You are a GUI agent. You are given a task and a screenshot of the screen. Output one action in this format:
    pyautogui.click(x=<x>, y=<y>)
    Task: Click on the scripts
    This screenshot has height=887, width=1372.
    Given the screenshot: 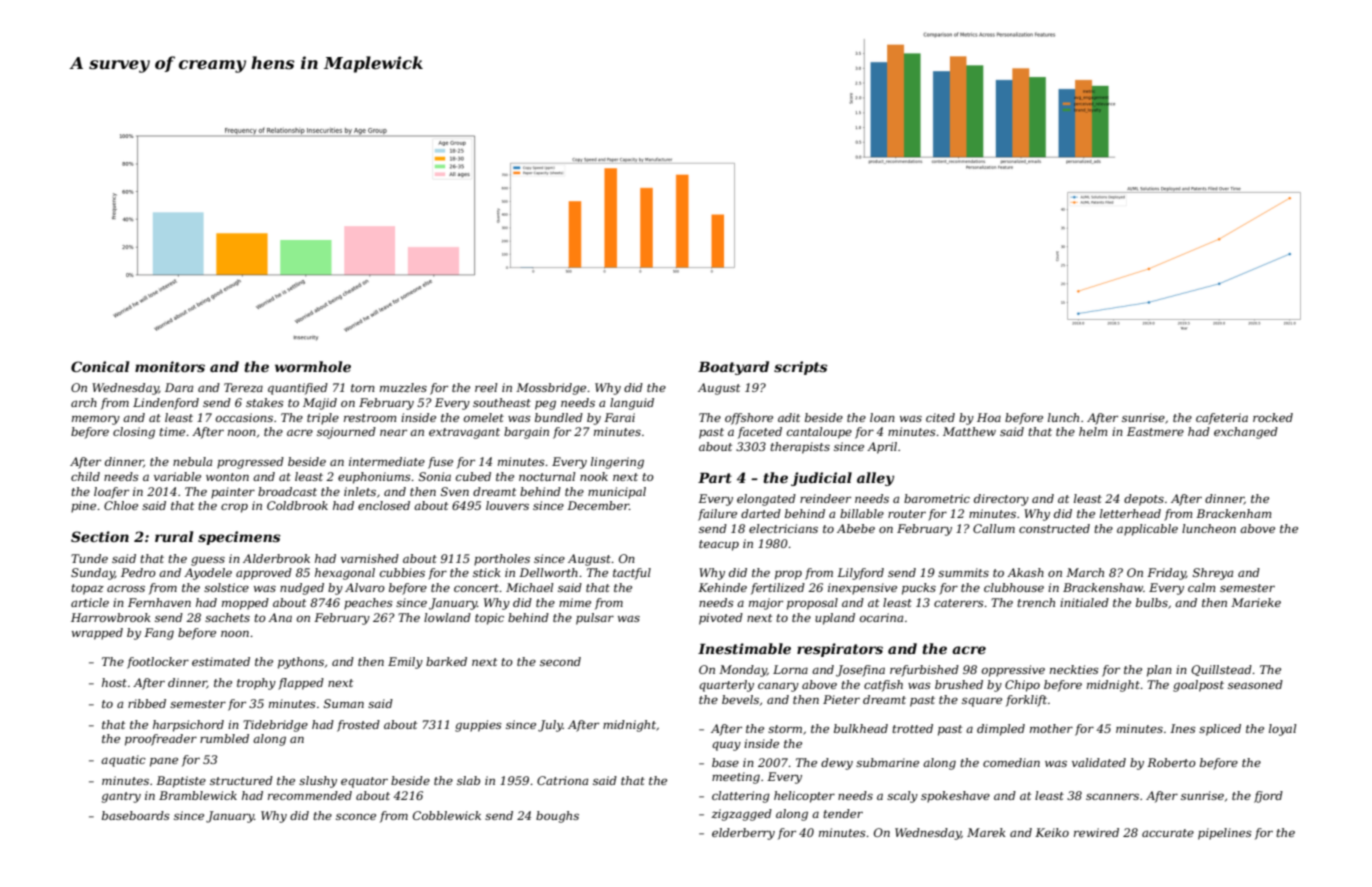 What is the action you would take?
    pyautogui.click(x=801, y=368)
